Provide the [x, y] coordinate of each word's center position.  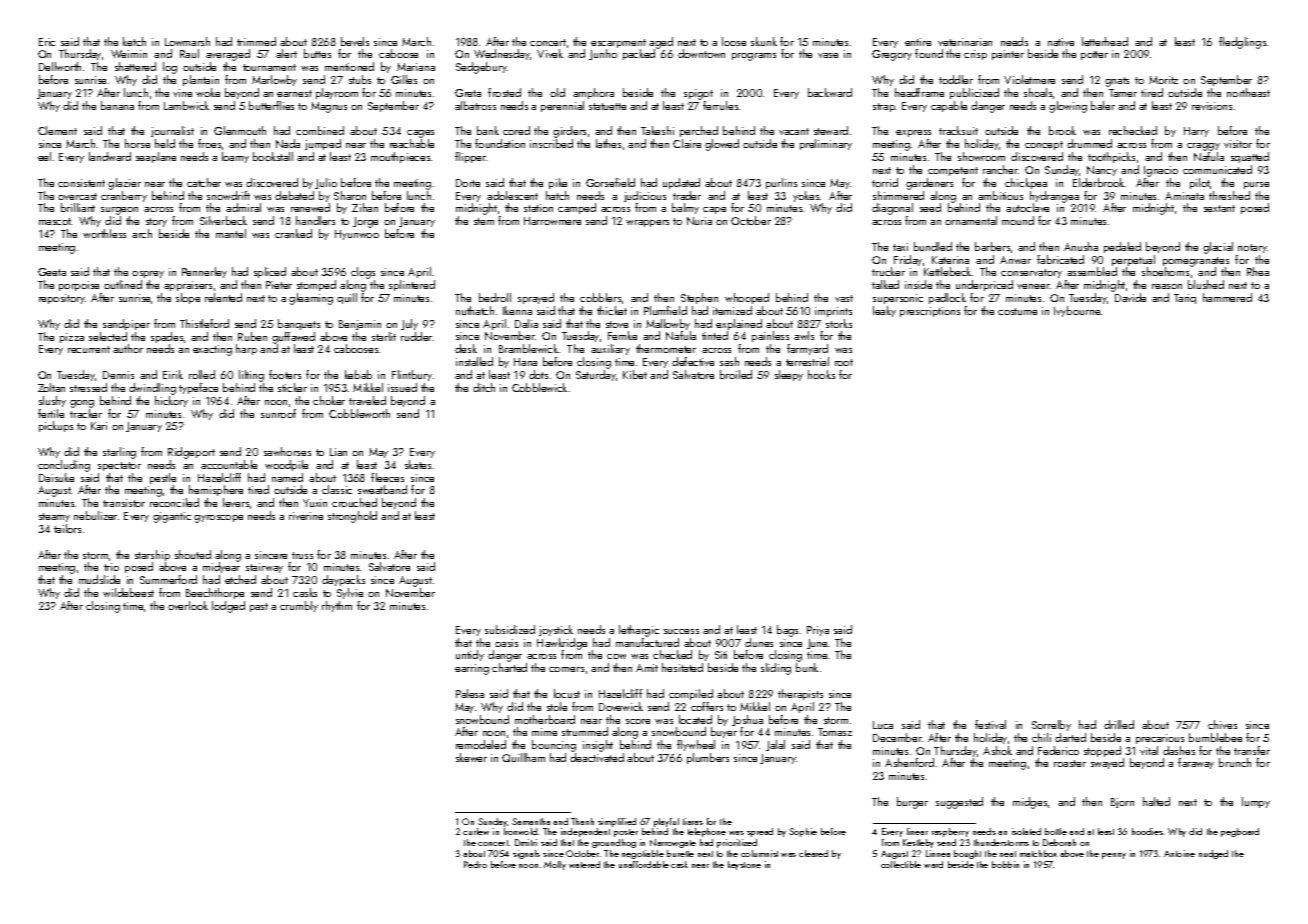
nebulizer [95, 515]
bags [787, 631]
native [1061, 42]
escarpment [618, 43]
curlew [476, 831]
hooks [821, 374]
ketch [134, 41]
